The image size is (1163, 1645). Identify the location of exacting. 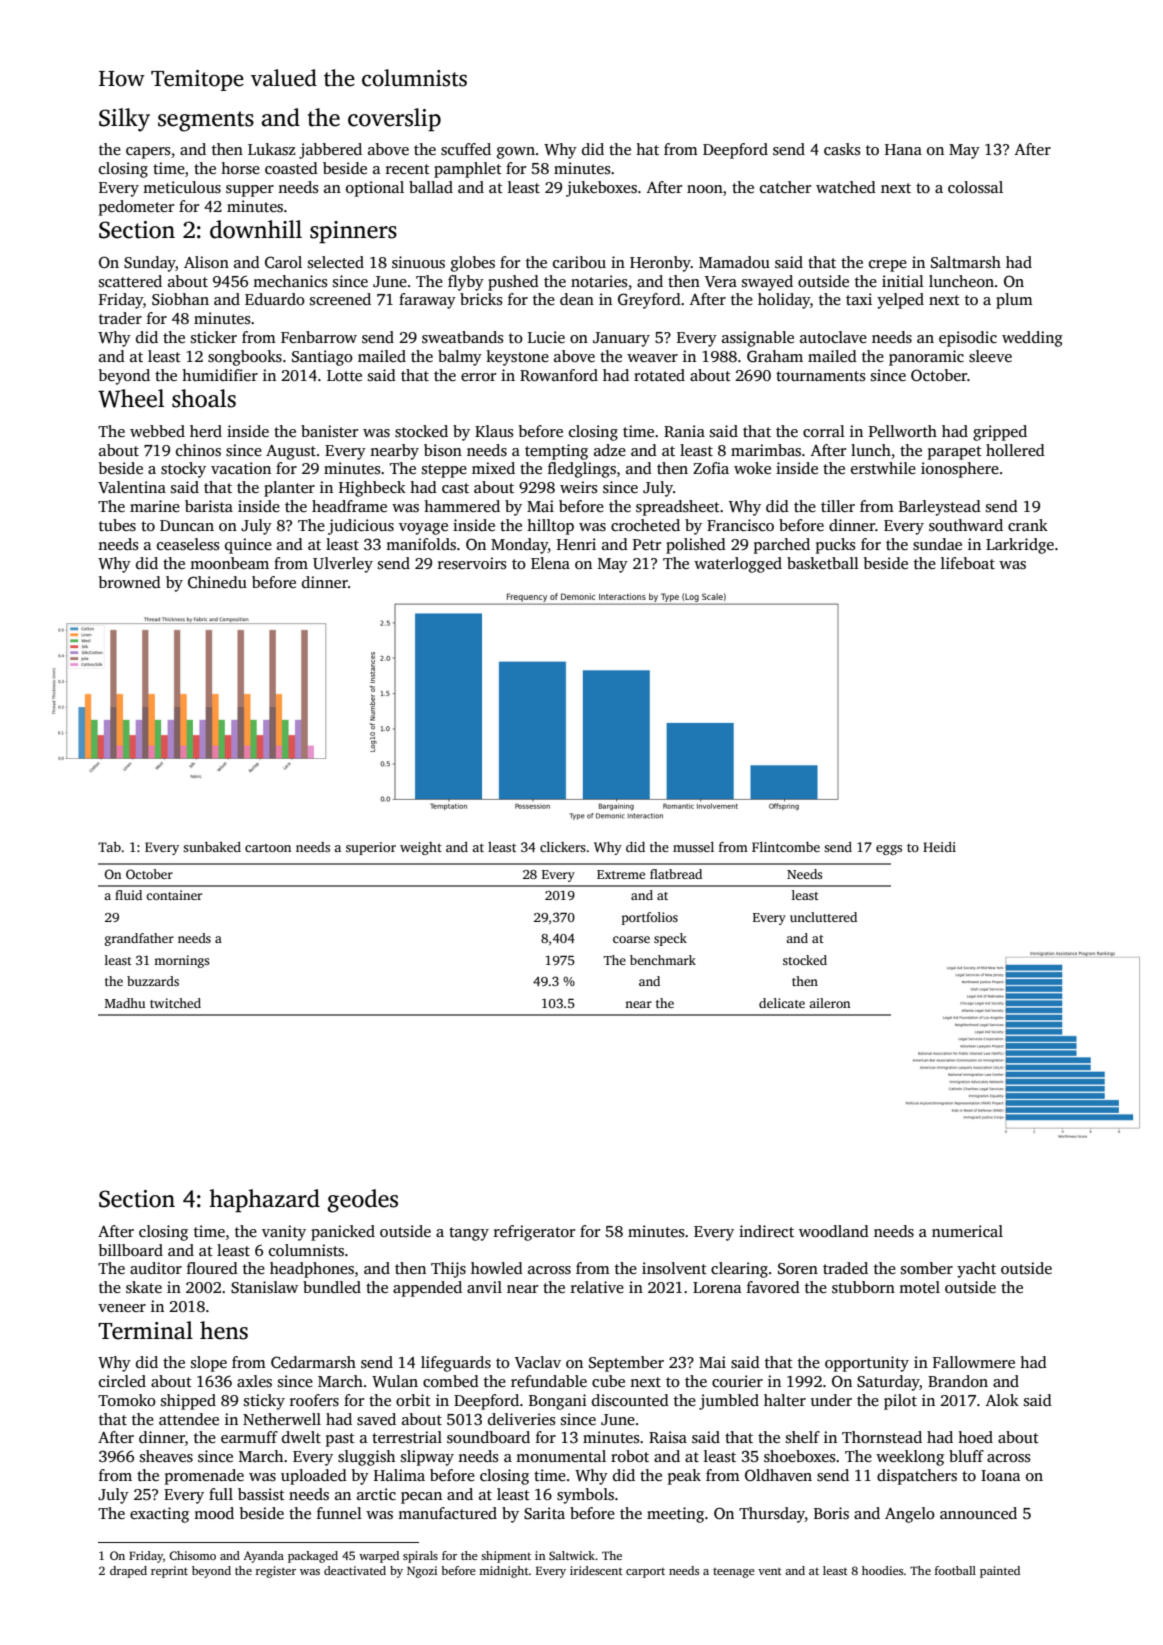
(159, 1515).
